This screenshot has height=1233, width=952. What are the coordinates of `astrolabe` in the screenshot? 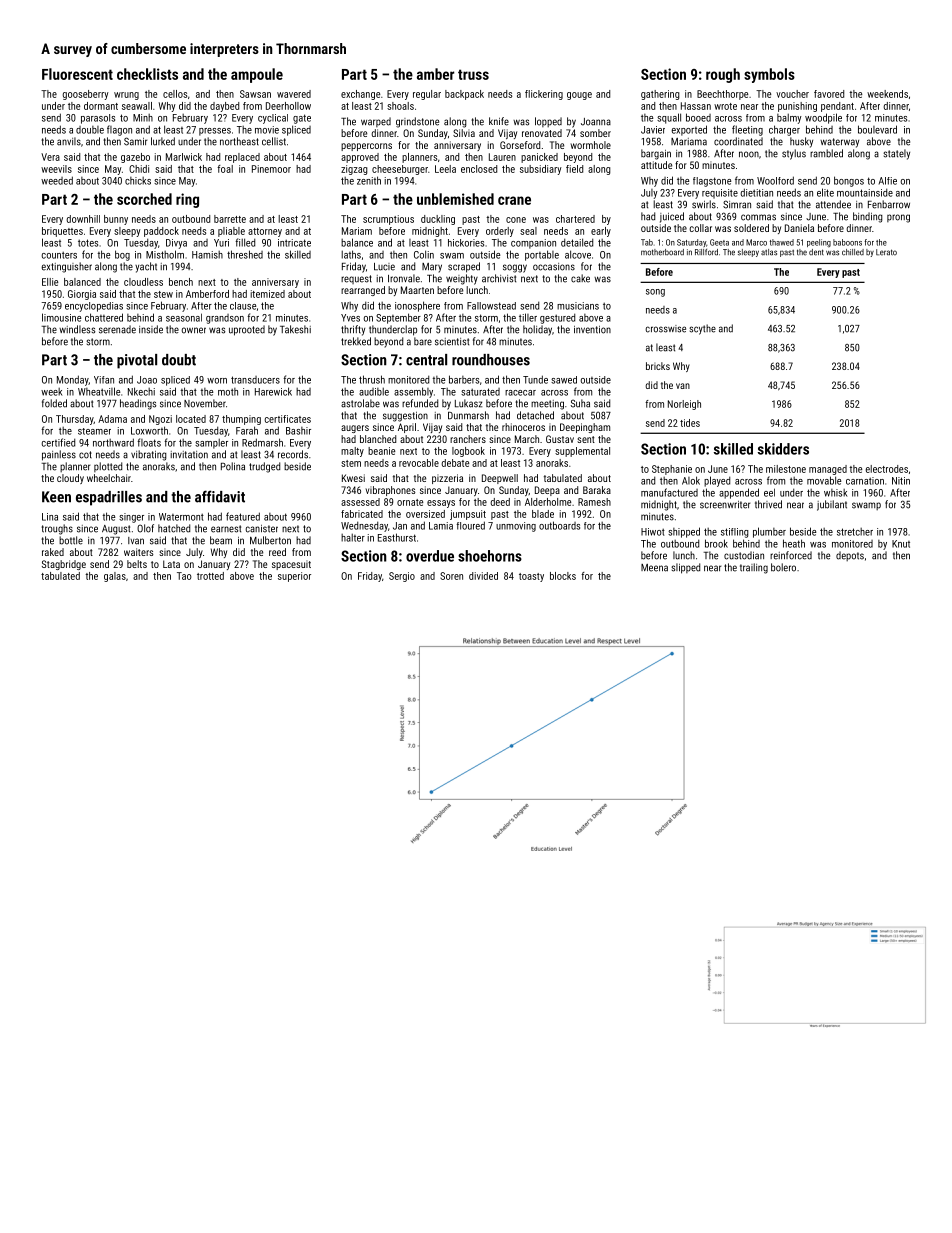 It's located at (360, 403).
